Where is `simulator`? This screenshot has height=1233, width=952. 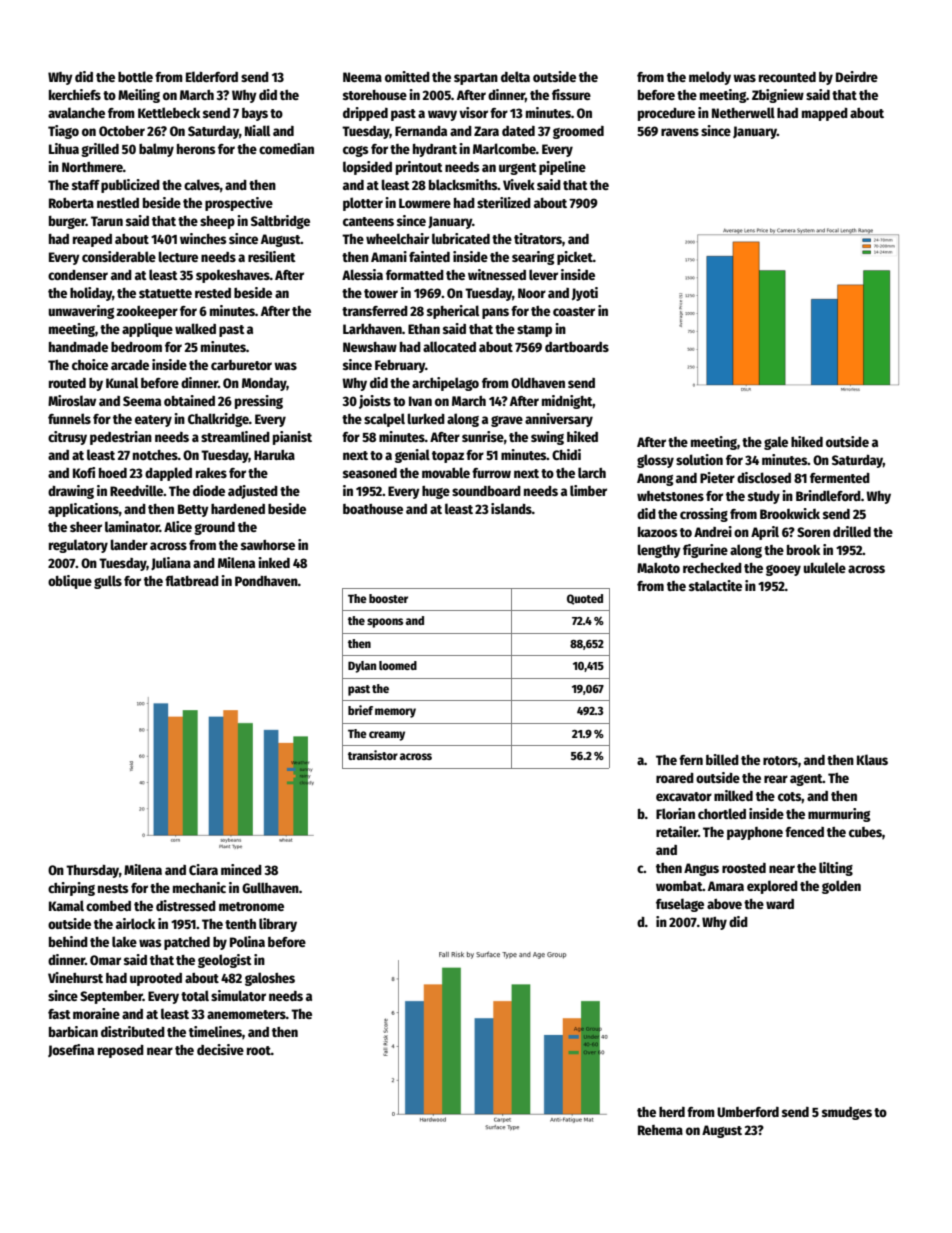
simulator is located at coordinates (238, 995).
